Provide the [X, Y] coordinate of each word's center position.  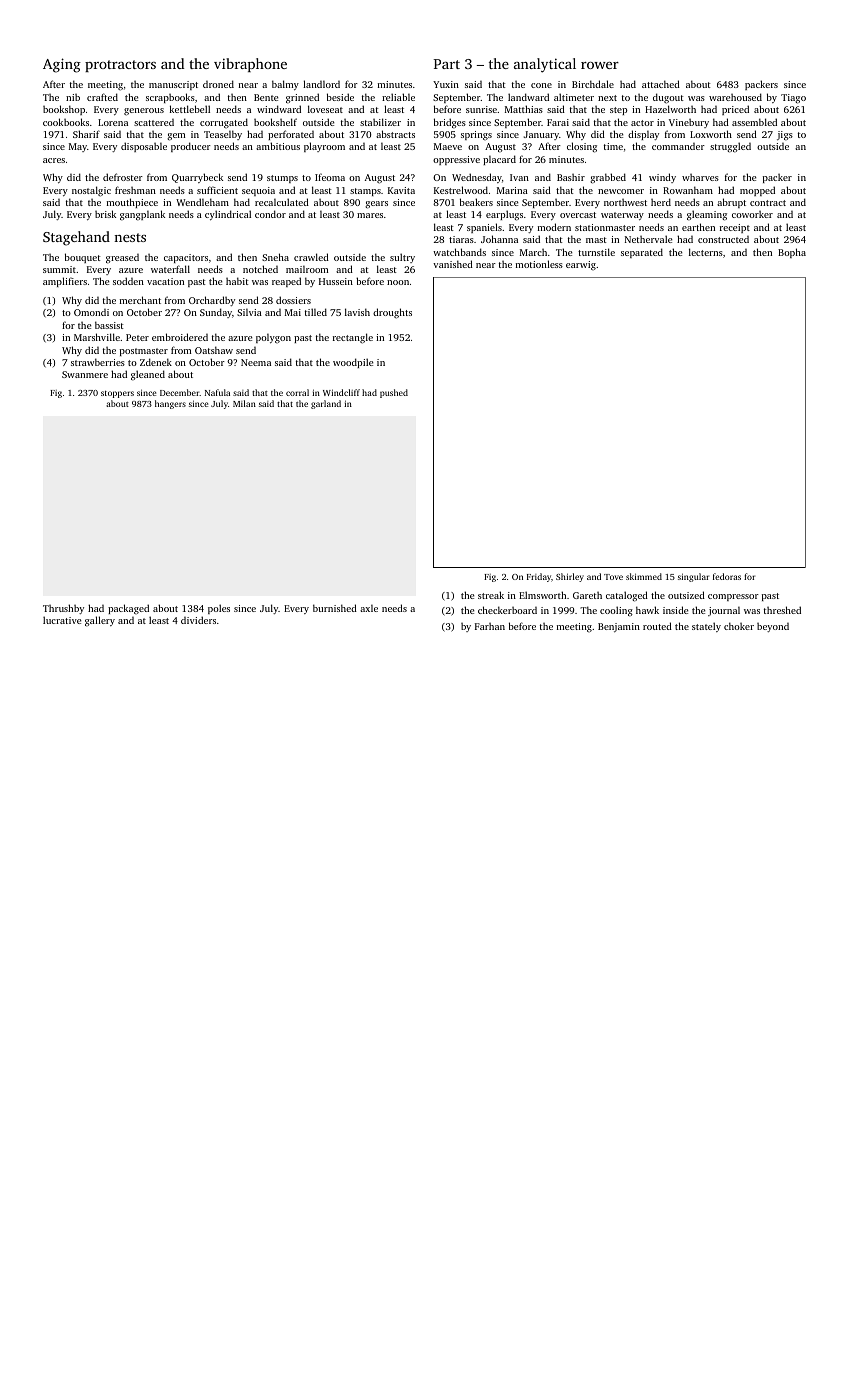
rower [600, 65]
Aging [62, 65]
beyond [773, 627]
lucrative [62, 620]
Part [446, 64]
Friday [539, 577]
